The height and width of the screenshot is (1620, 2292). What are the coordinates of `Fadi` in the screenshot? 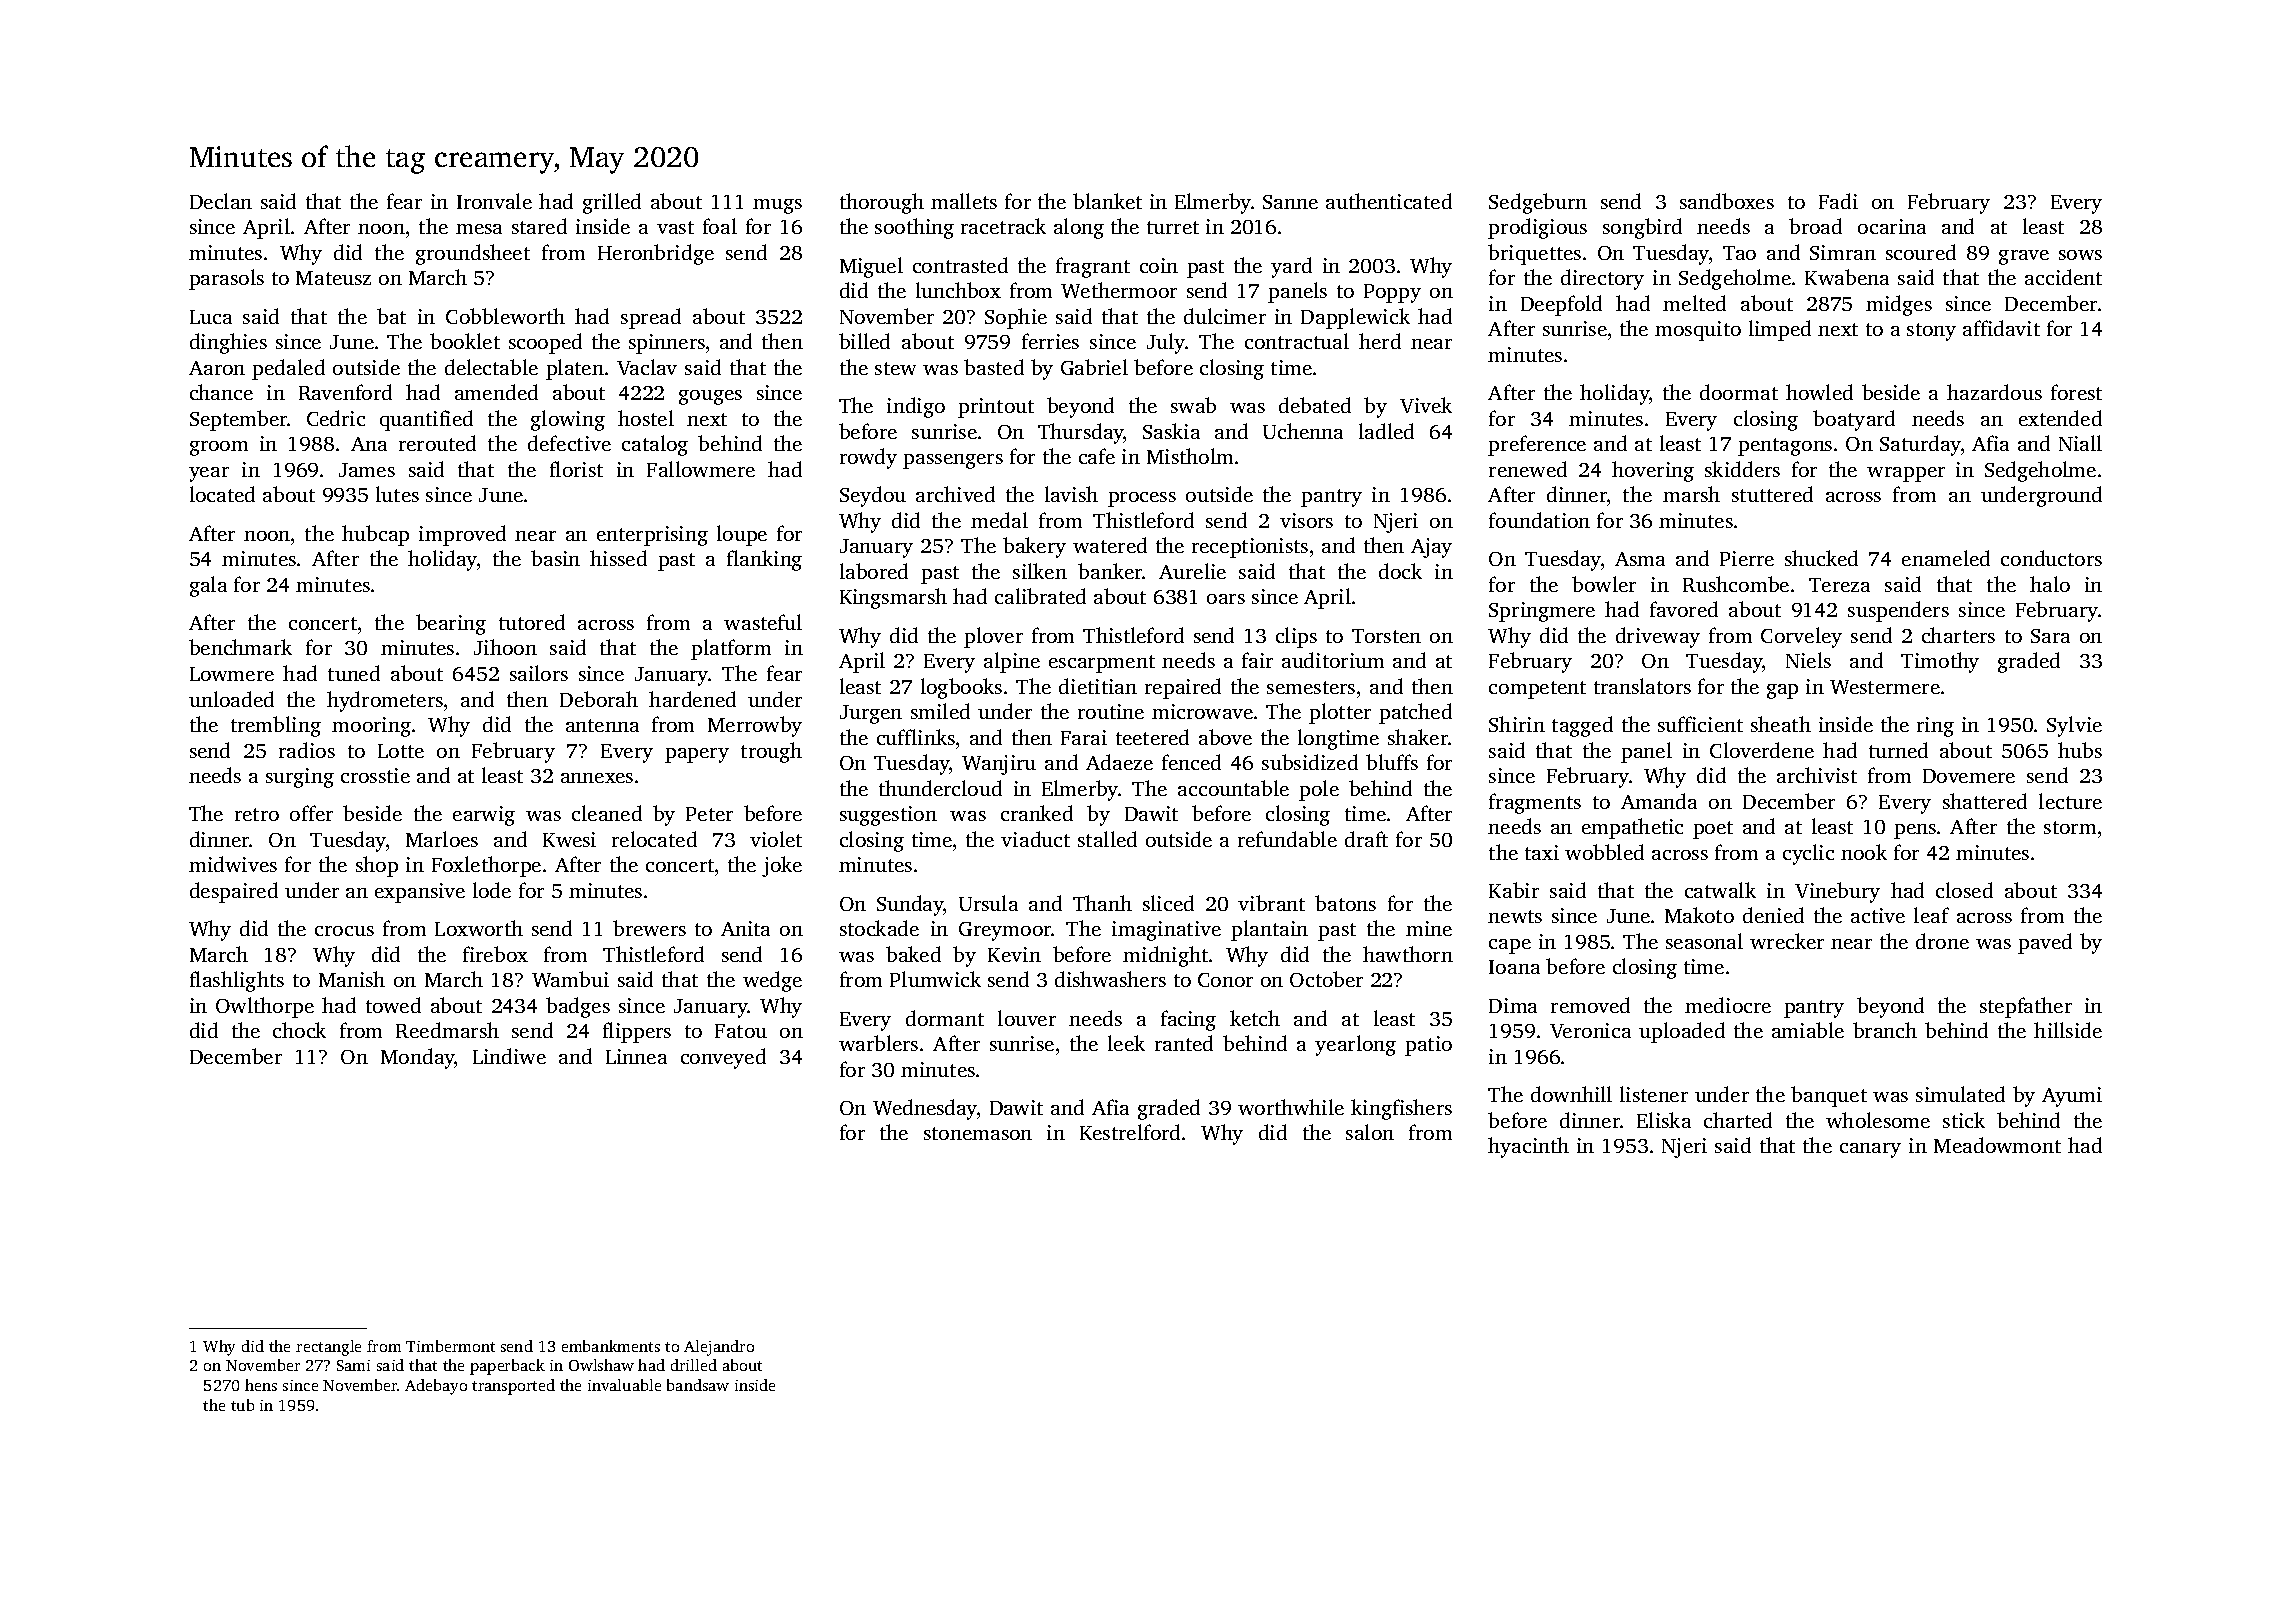 It's located at (1838, 201).
